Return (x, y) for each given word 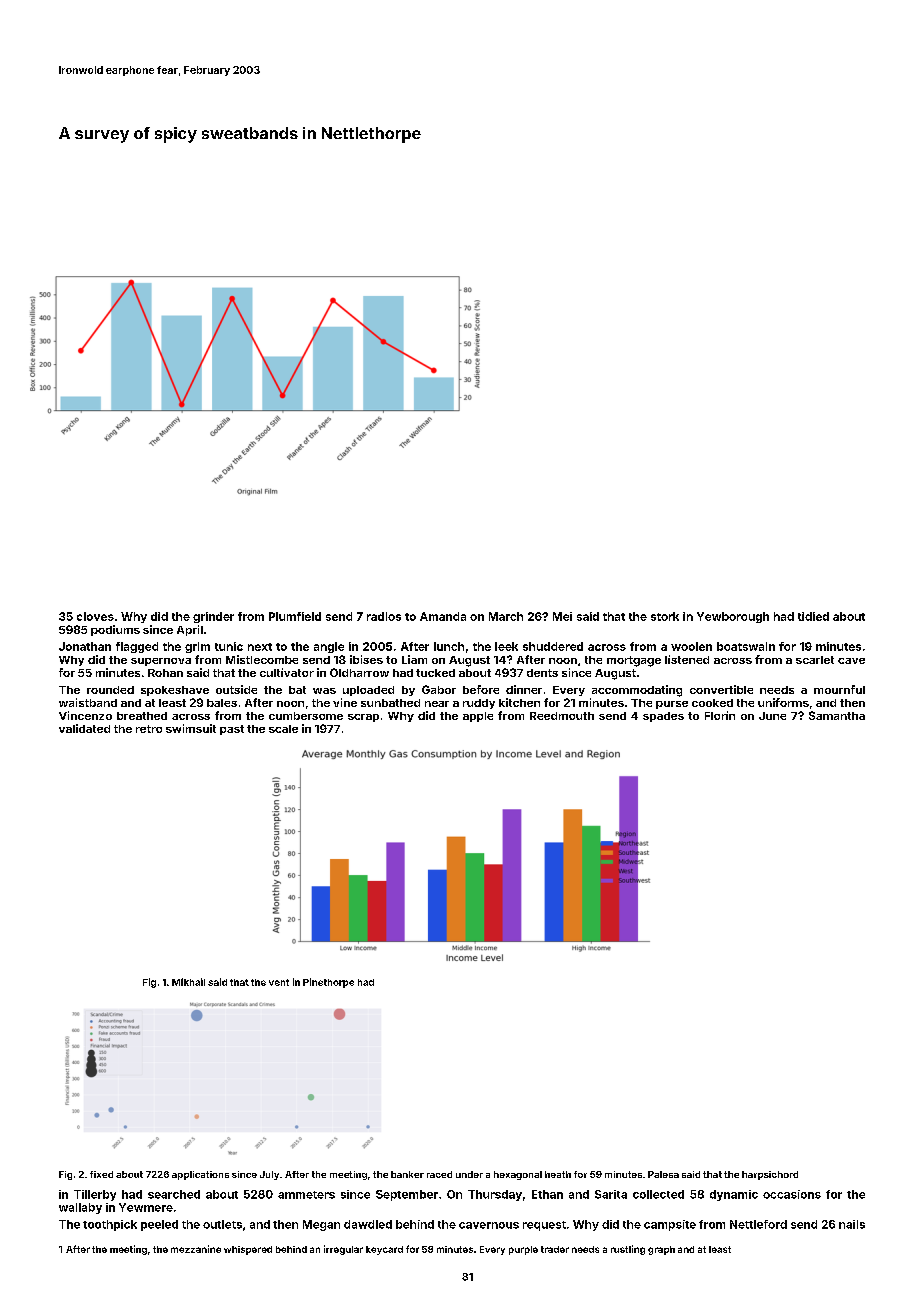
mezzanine (196, 1249)
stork (665, 616)
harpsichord (770, 1175)
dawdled (368, 1224)
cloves (95, 616)
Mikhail (188, 982)
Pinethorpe (328, 983)
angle (329, 647)
